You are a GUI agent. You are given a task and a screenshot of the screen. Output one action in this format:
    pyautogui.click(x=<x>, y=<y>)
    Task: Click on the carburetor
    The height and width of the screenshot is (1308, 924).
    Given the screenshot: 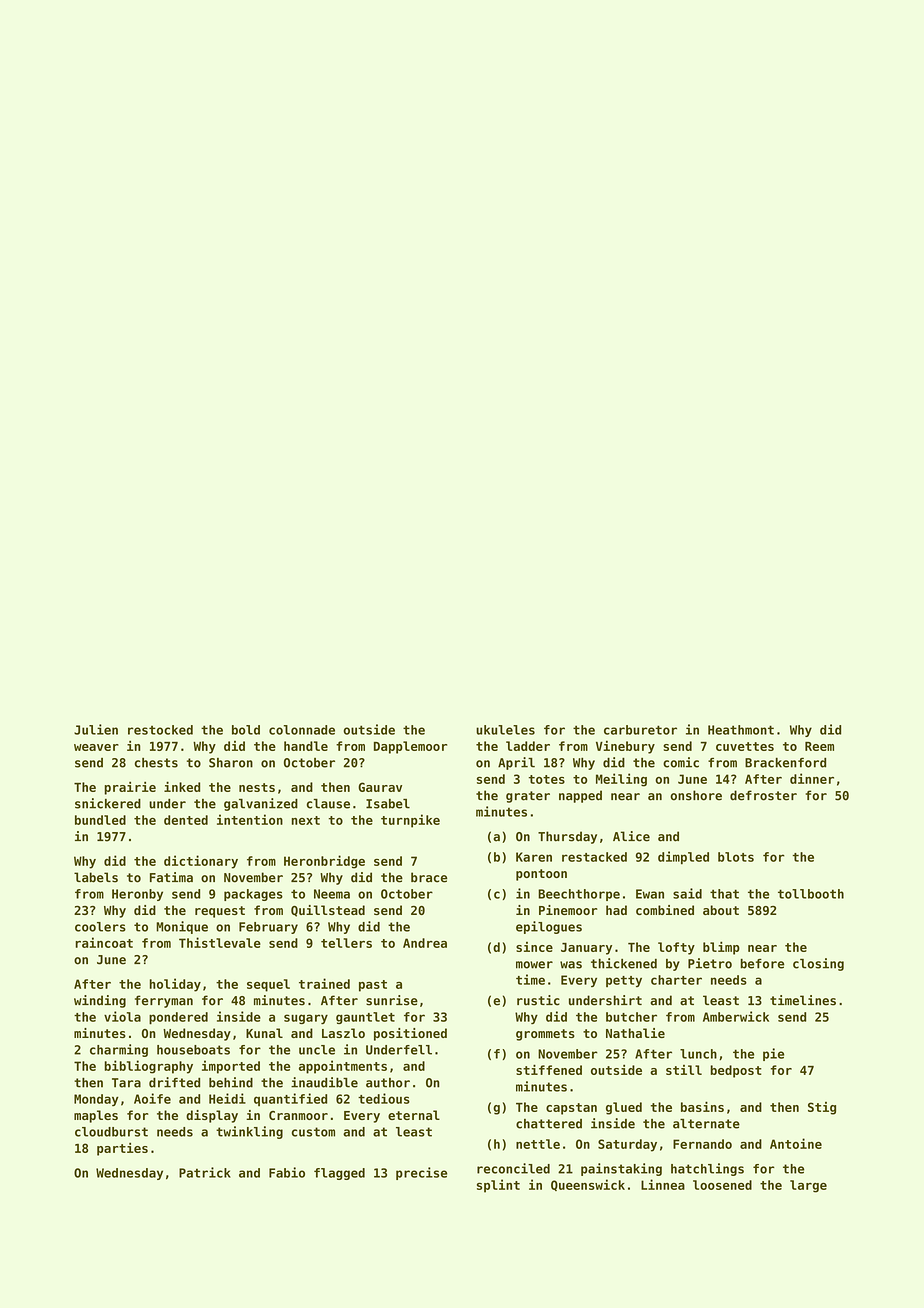 What is the action you would take?
    pyautogui.click(x=640, y=730)
